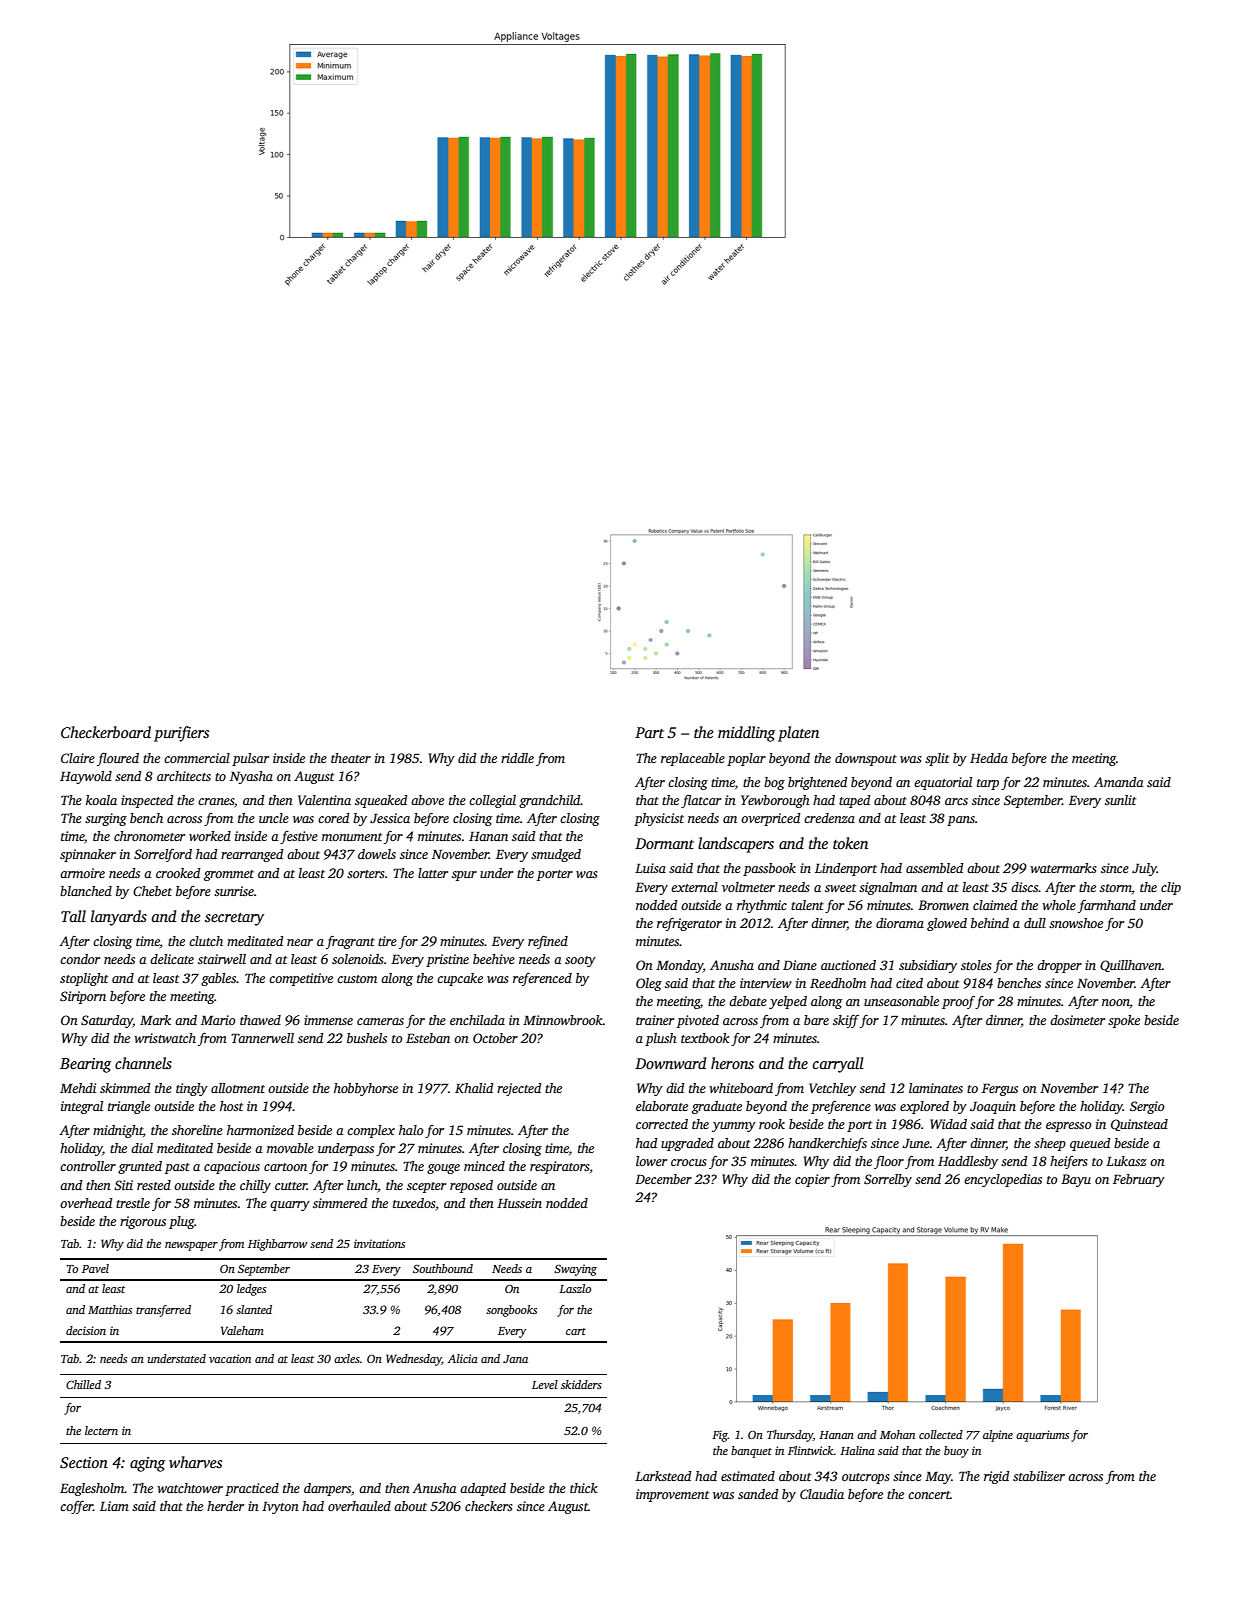  Describe the element at coordinates (672, 1495) in the screenshot. I see `improvement` at that location.
